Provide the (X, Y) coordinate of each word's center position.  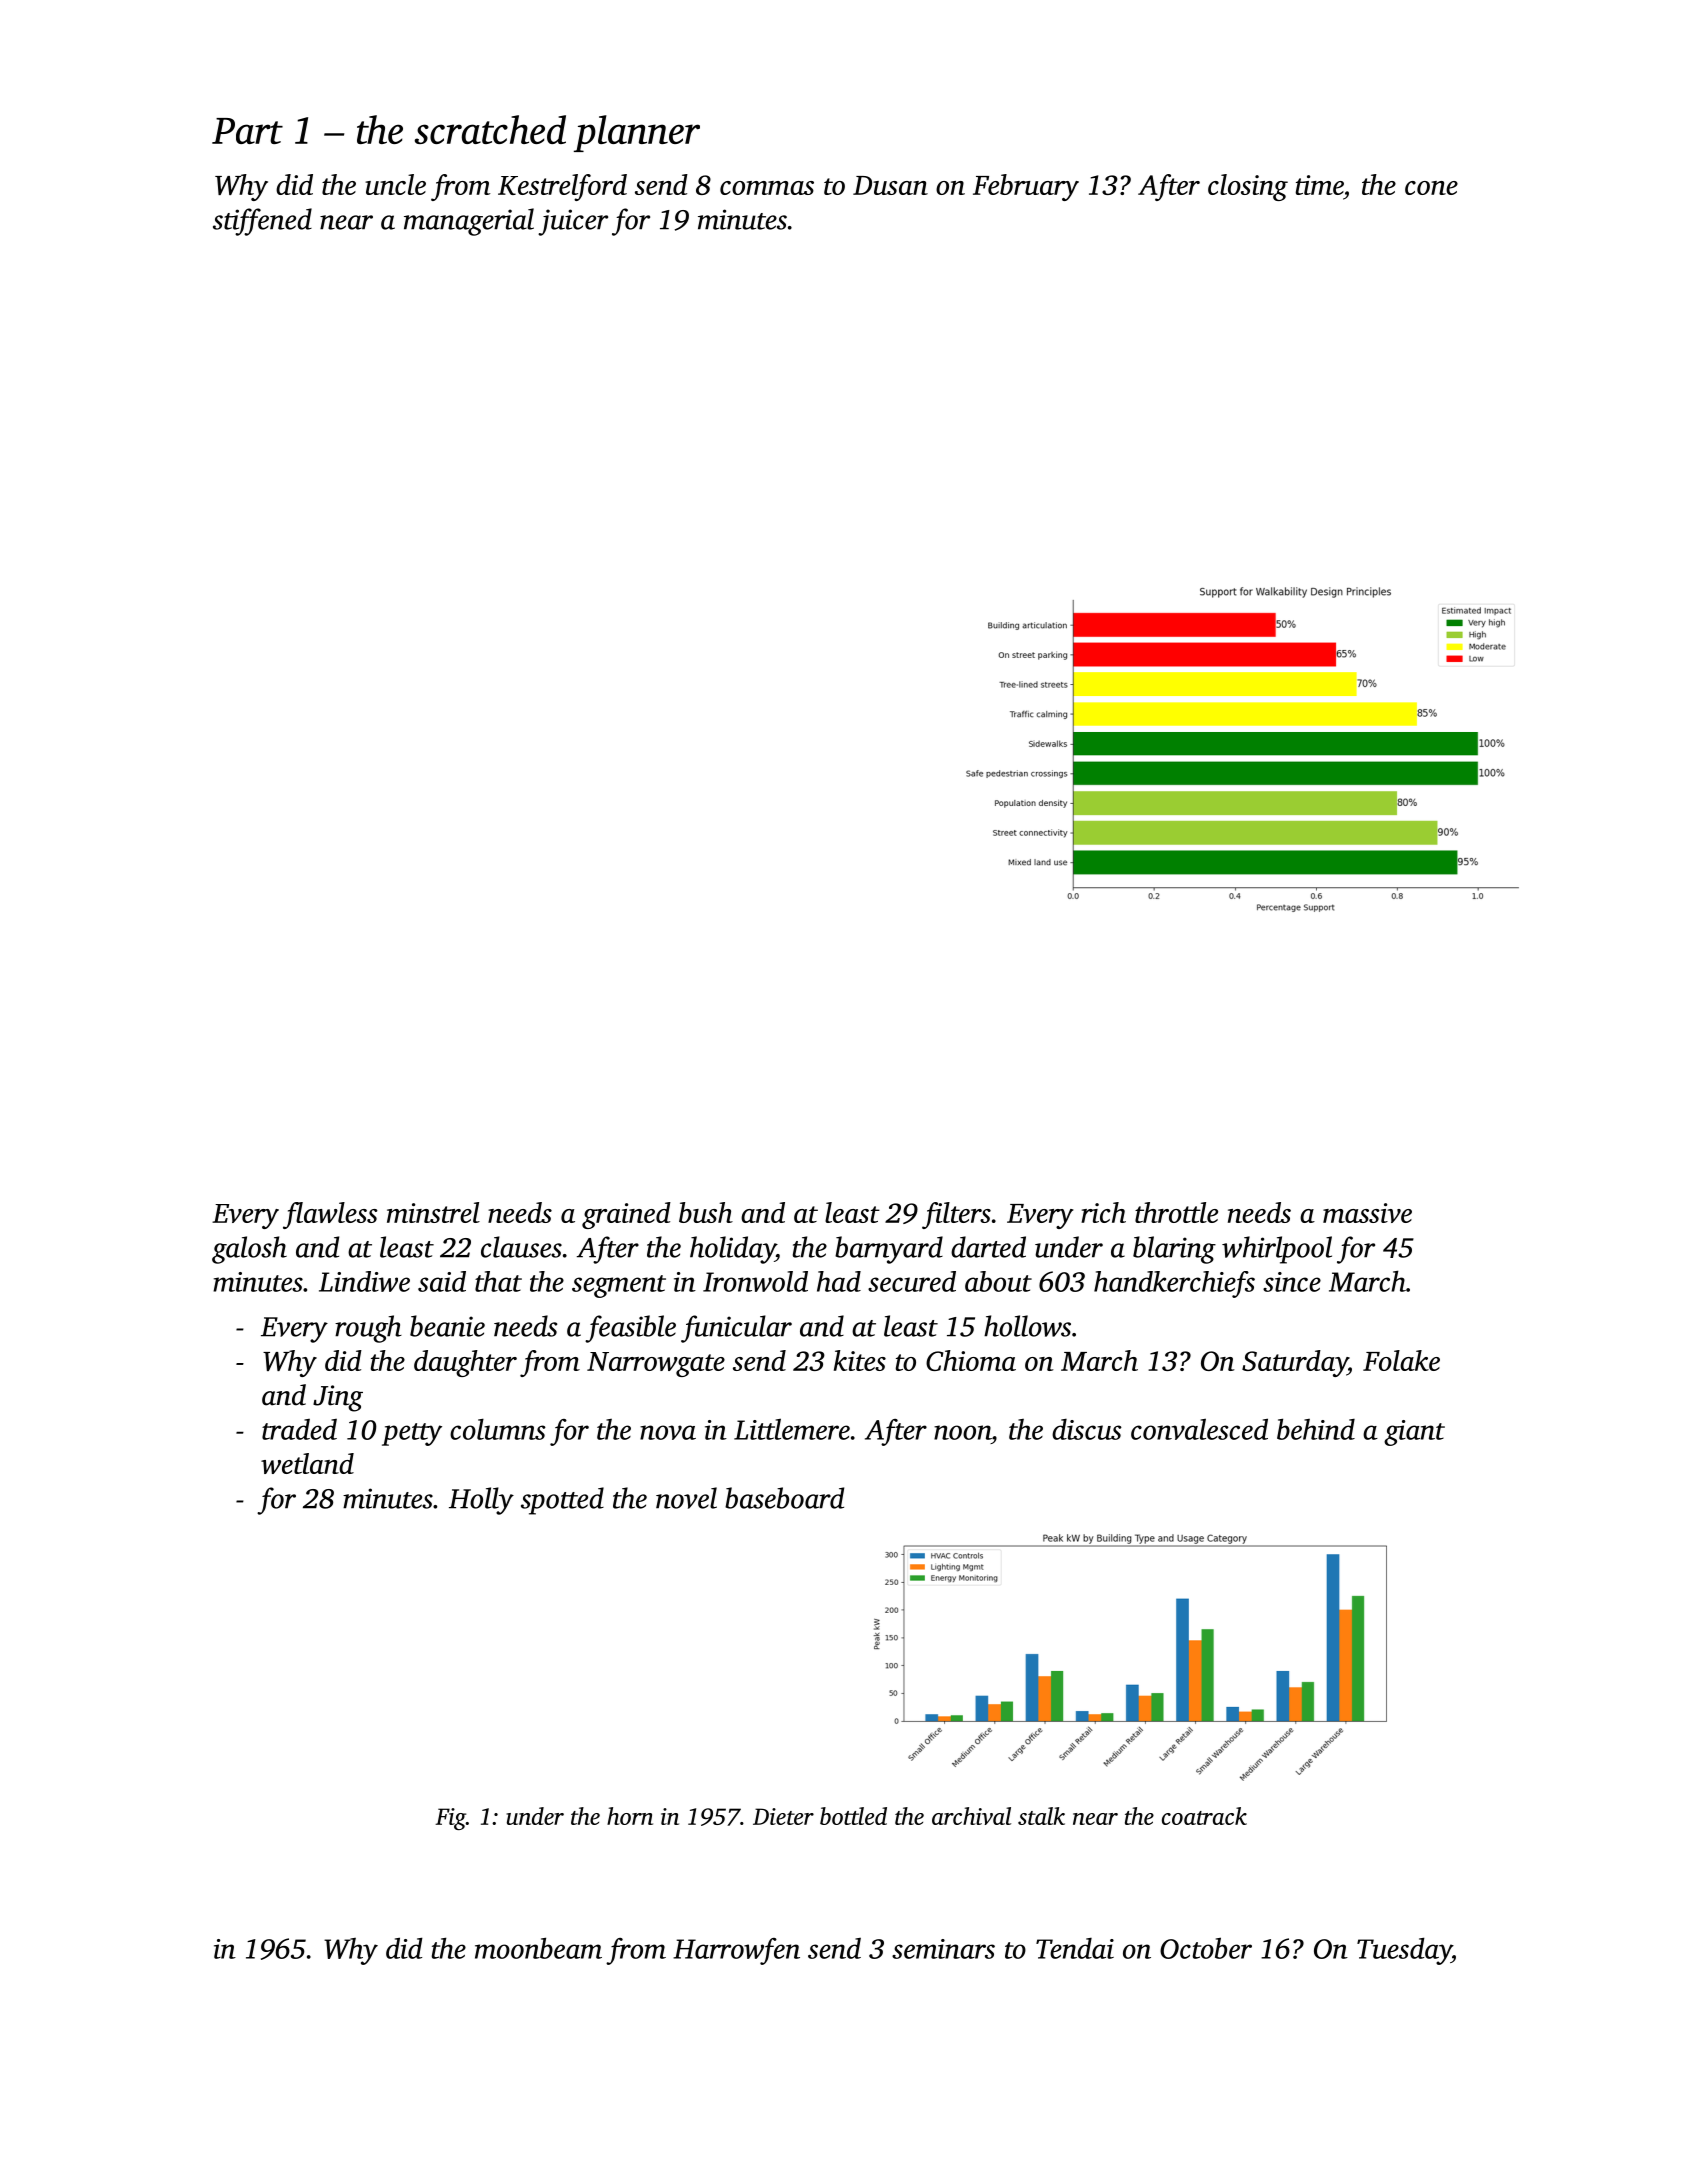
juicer (573, 222)
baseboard (784, 1498)
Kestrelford (562, 187)
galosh (249, 1250)
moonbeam (538, 1948)
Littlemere (792, 1429)
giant (1414, 1433)
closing (1248, 187)
